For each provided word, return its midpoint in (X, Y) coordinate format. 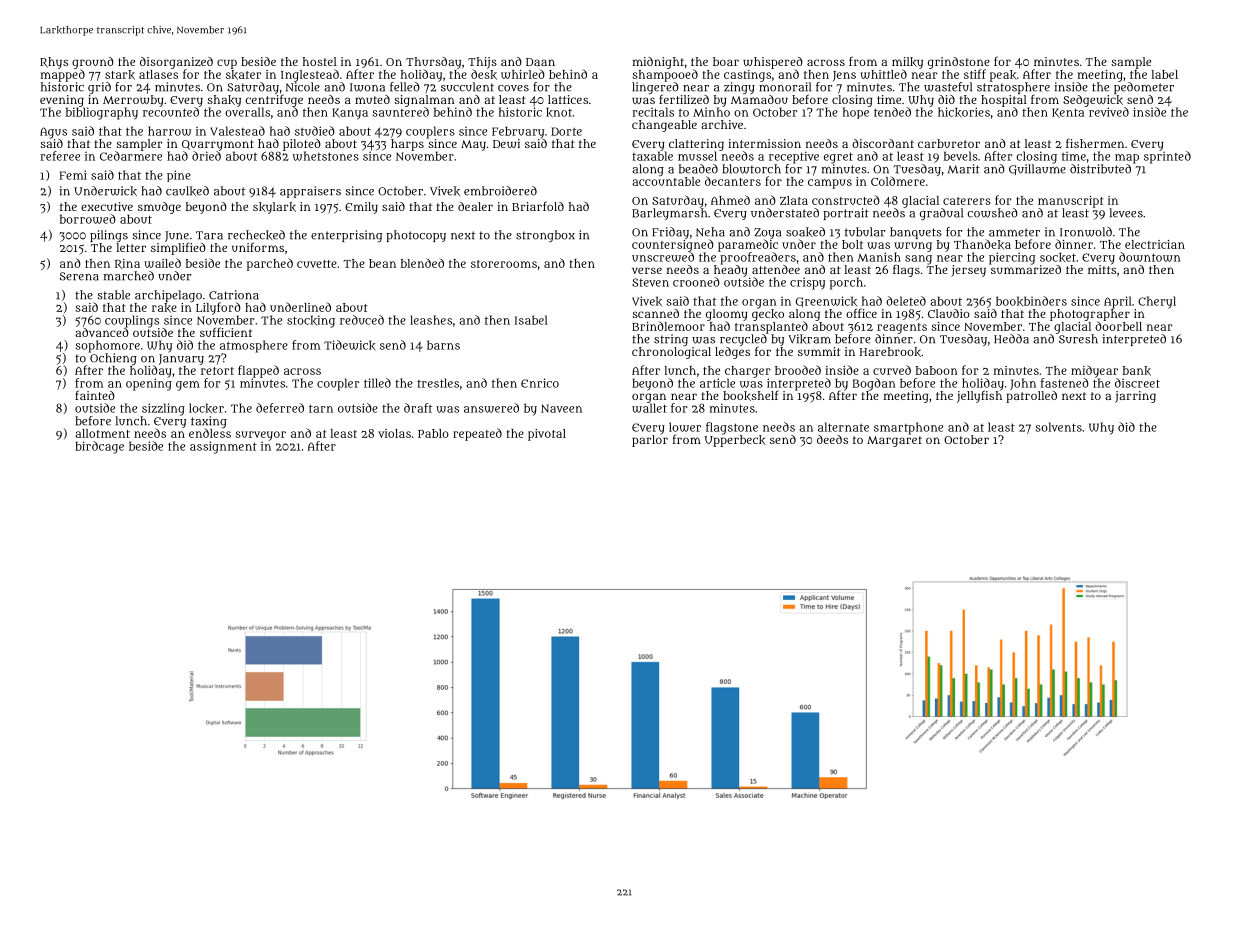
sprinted (1167, 157)
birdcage (99, 447)
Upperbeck (735, 441)
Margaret (894, 441)
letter (131, 247)
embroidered (500, 191)
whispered (773, 63)
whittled (883, 74)
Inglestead (310, 75)
